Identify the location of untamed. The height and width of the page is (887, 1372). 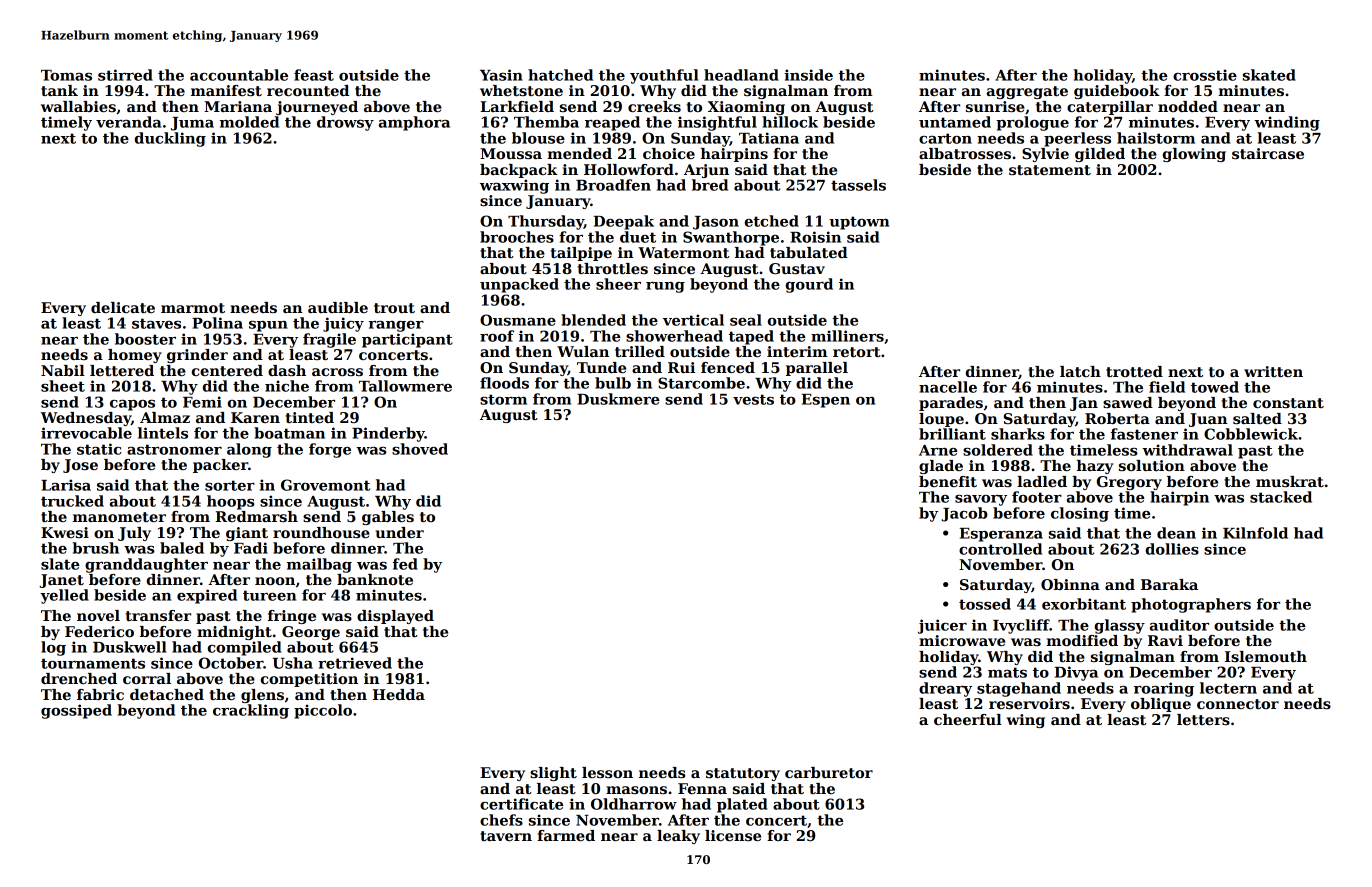
(955, 122).
